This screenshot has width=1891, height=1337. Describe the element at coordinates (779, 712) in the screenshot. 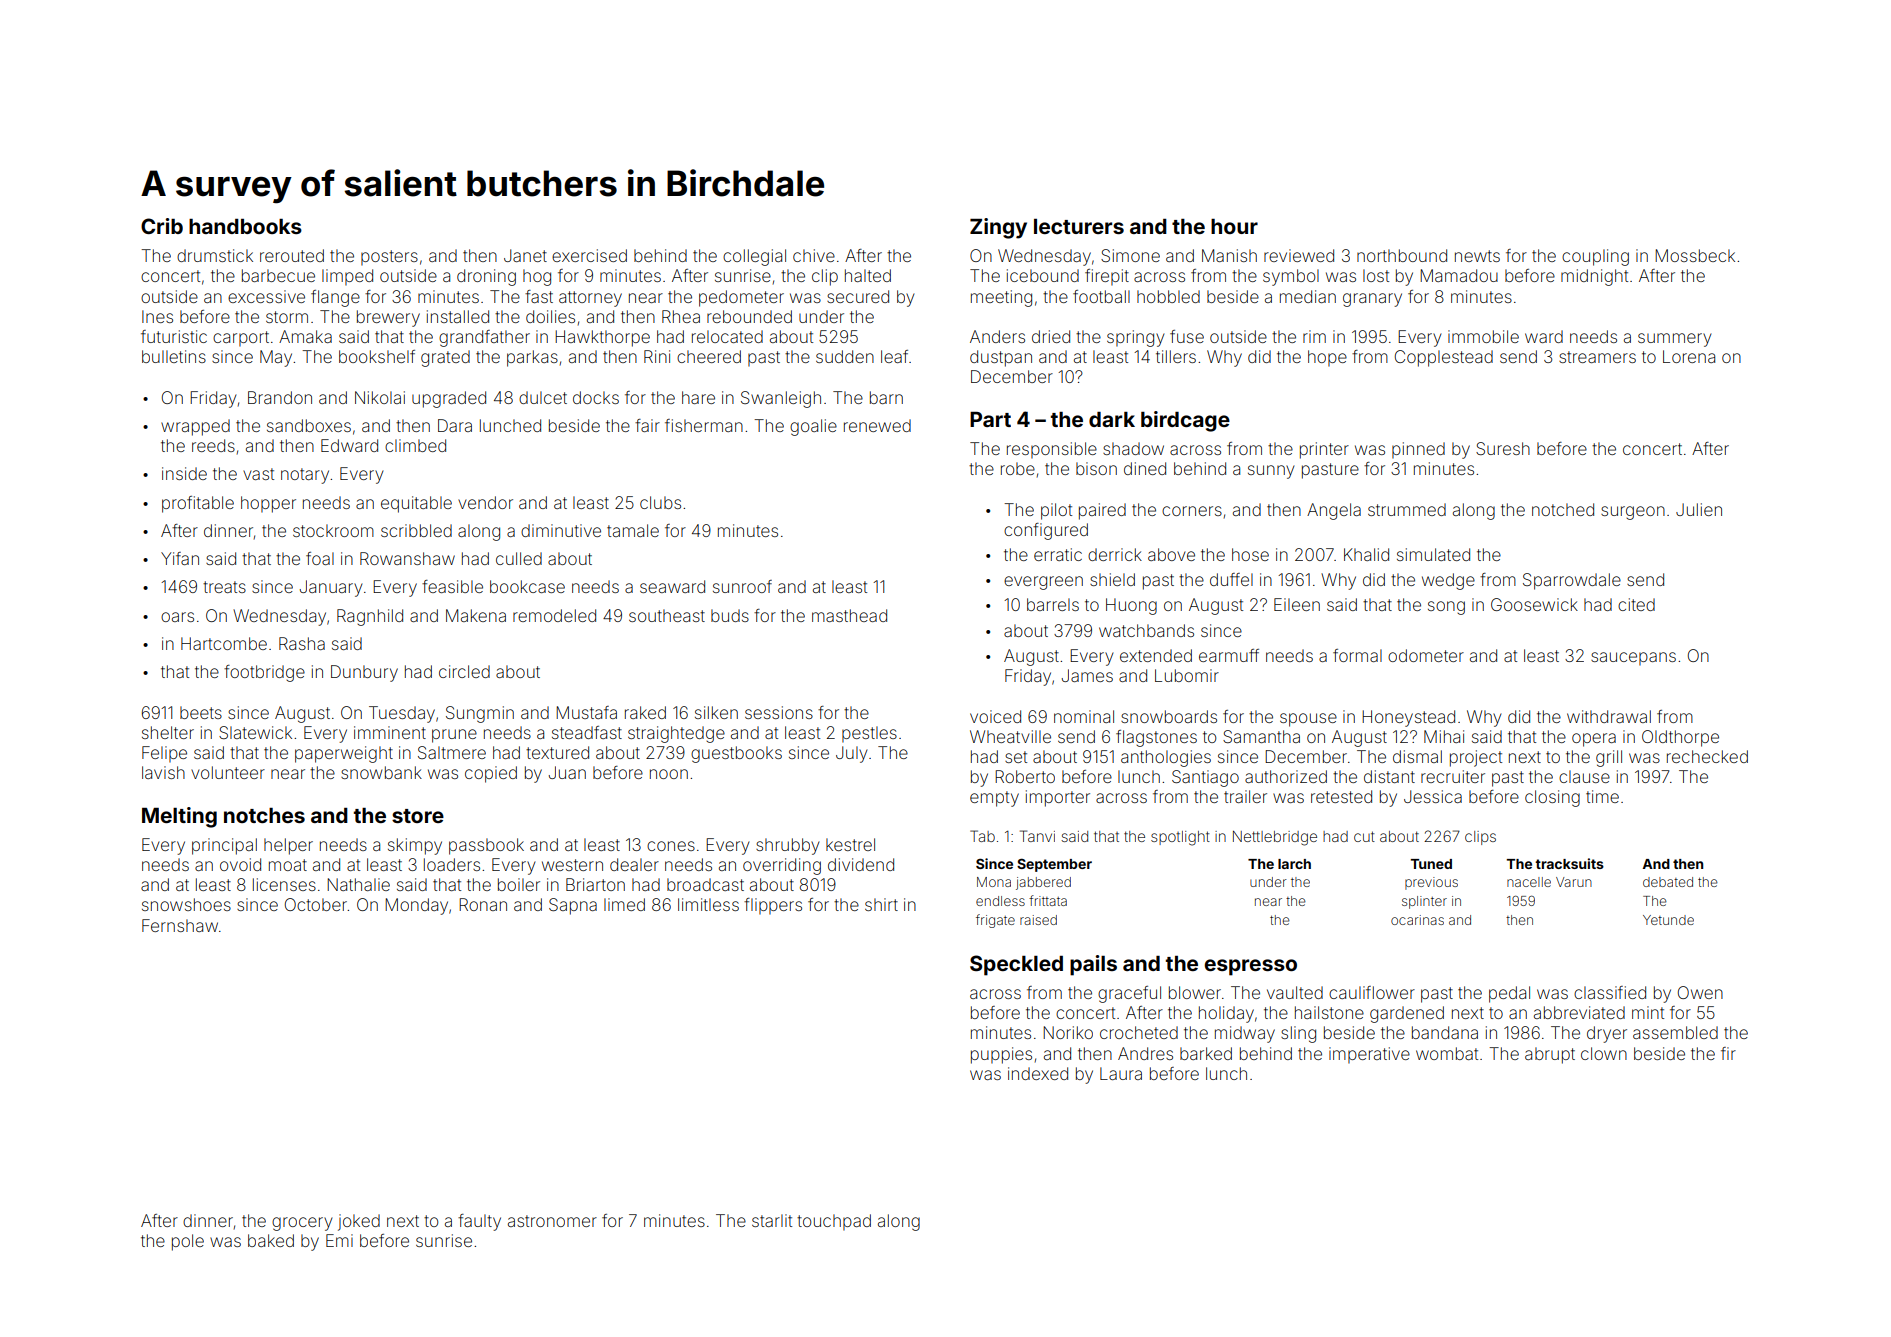

I see `sessions` at that location.
